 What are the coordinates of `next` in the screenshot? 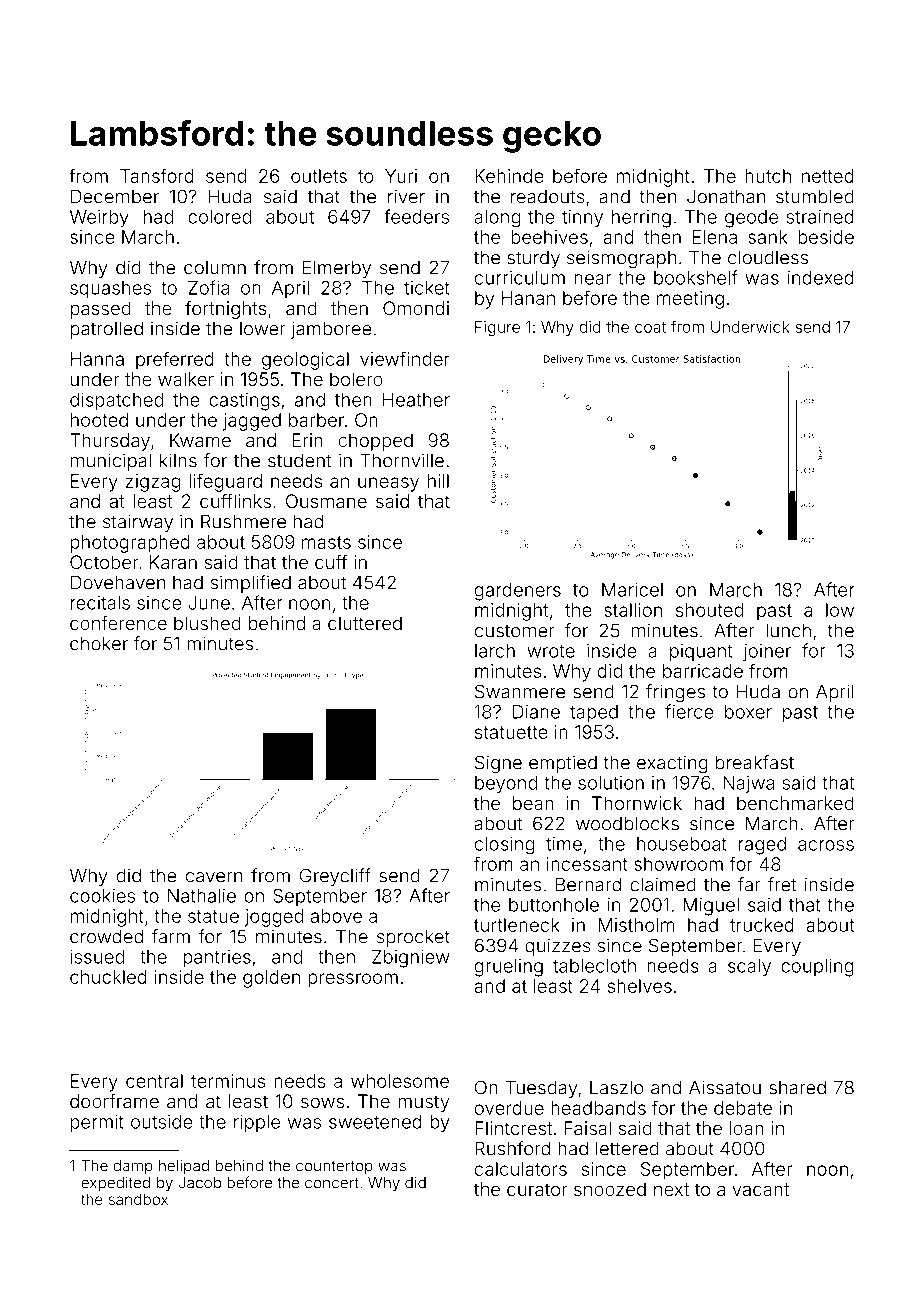 It's located at (671, 1189).
